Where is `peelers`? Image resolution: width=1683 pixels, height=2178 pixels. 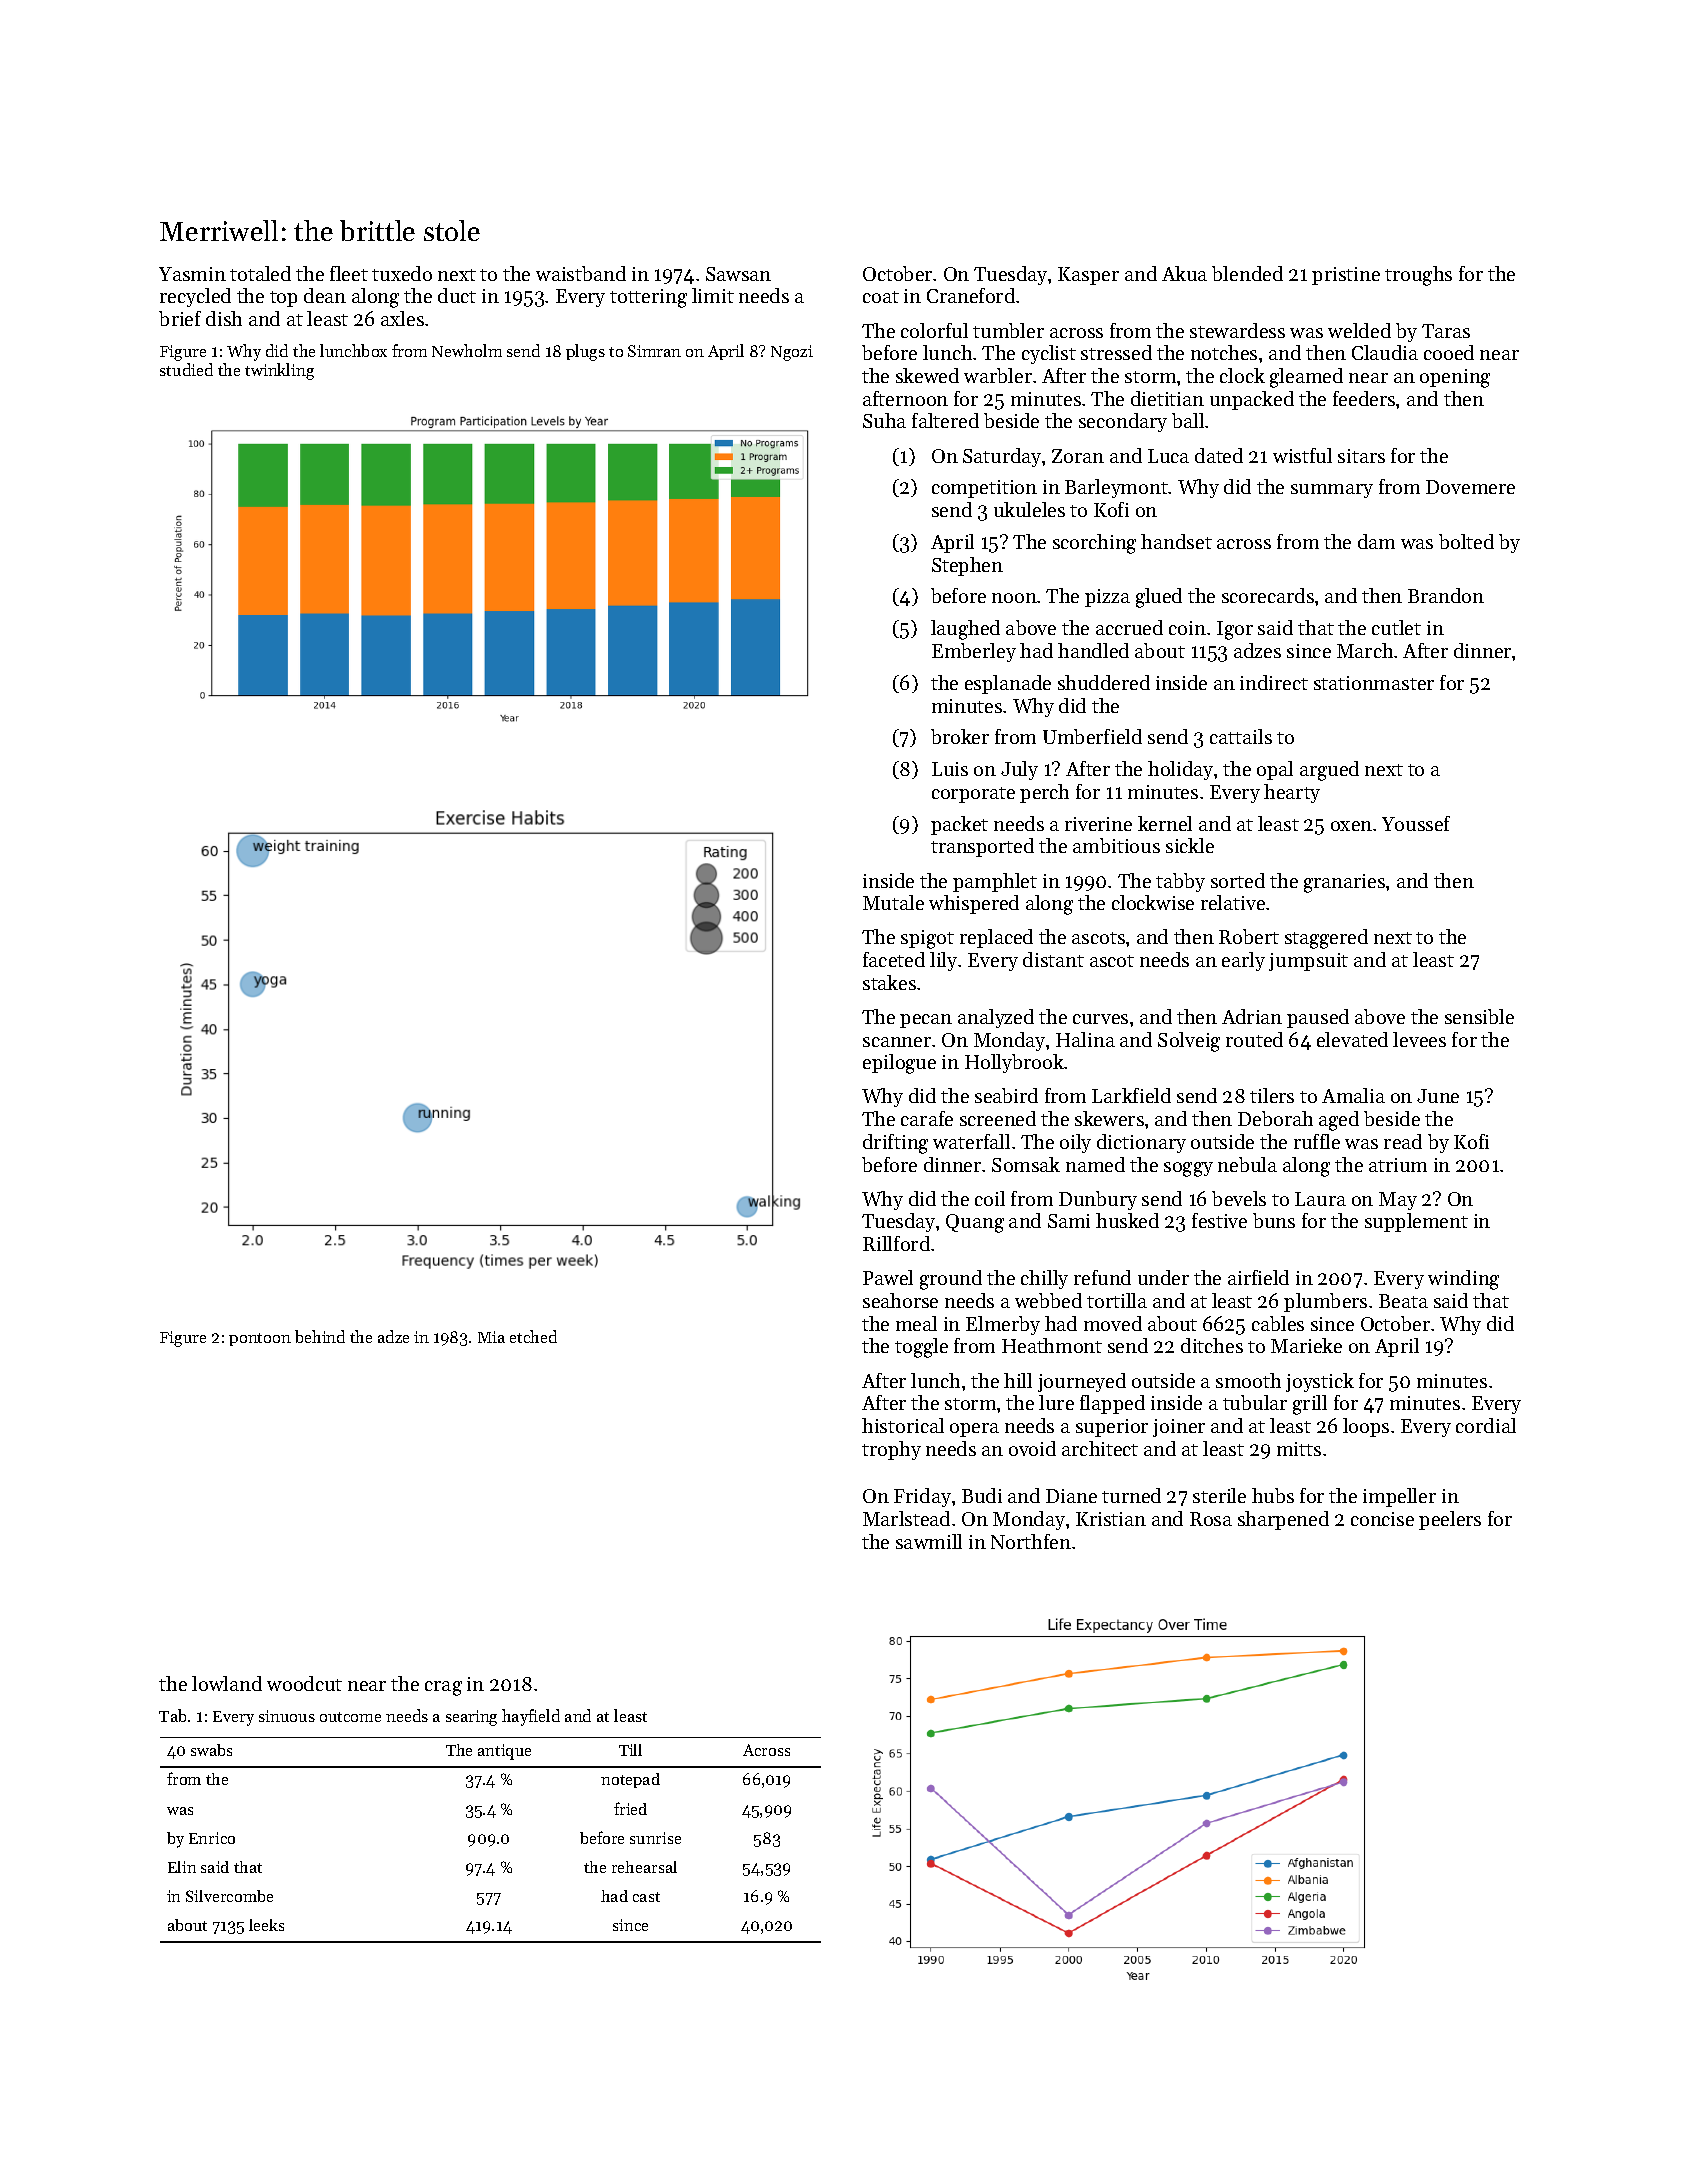
peelers is located at coordinates (1450, 1520).
